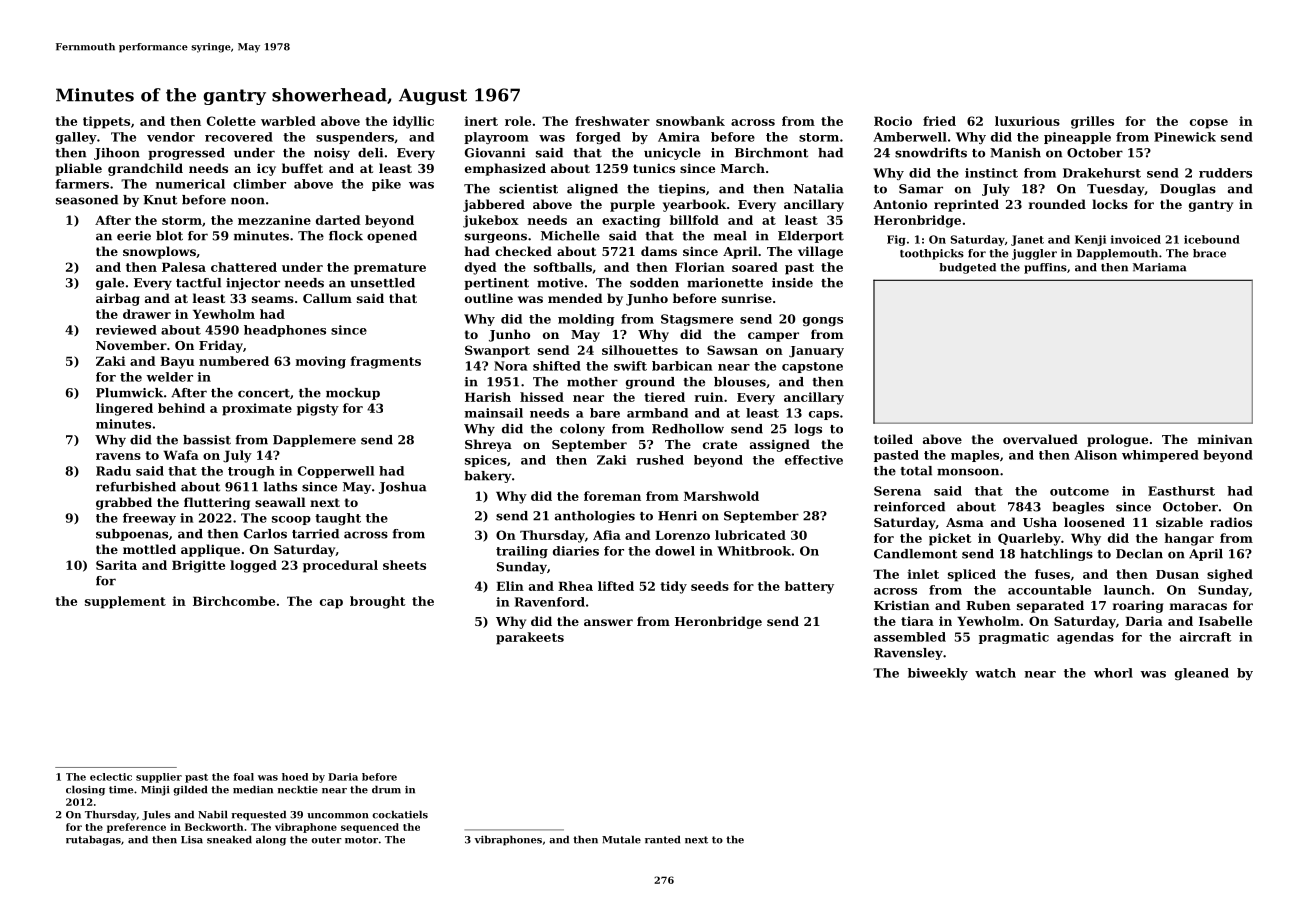 Image resolution: width=1308 pixels, height=924 pixels. What do you see at coordinates (244, 267) in the image?
I see `chattered` at bounding box center [244, 267].
